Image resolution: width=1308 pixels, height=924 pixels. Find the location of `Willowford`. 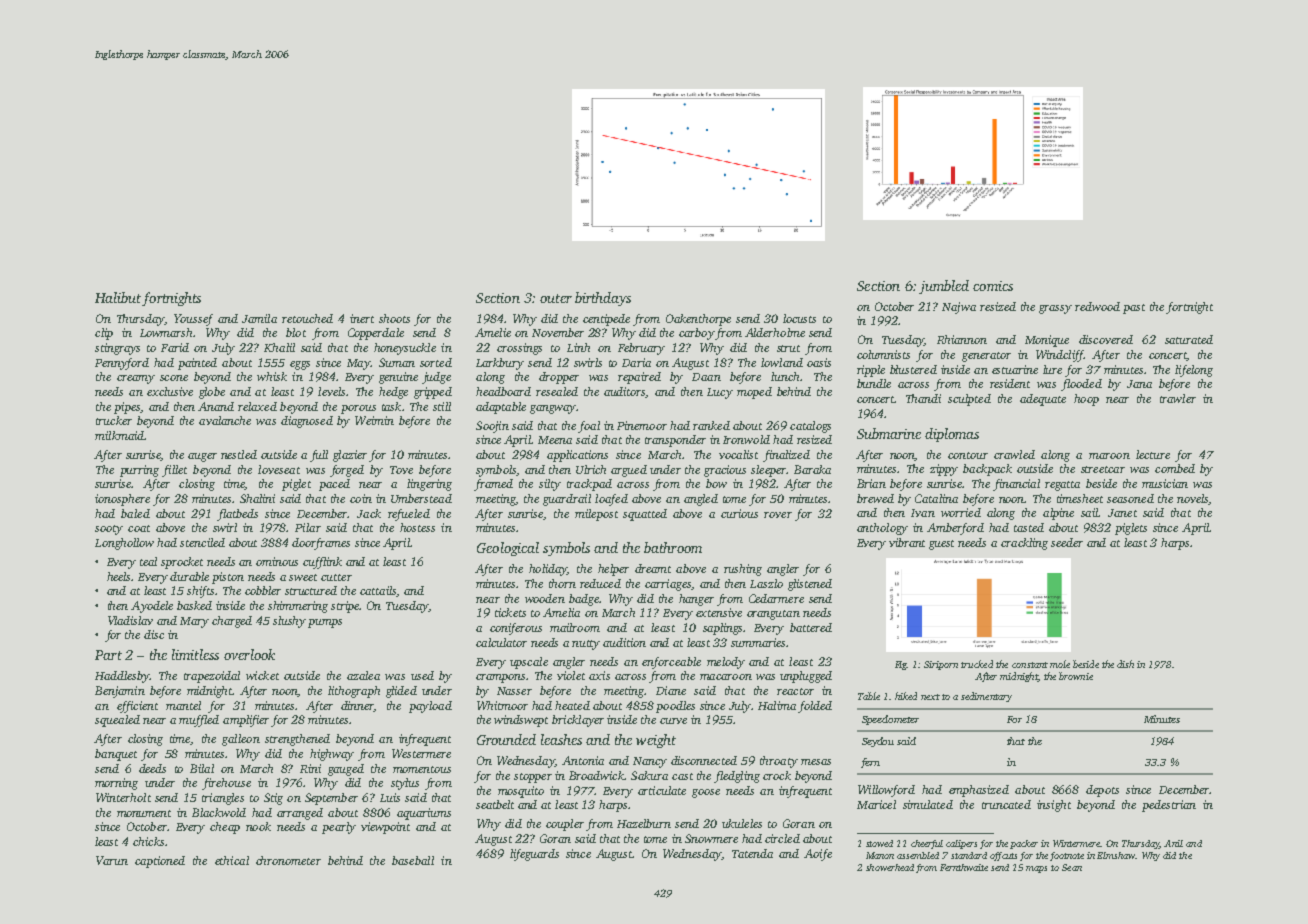

Willowford is located at coordinates (886, 791).
